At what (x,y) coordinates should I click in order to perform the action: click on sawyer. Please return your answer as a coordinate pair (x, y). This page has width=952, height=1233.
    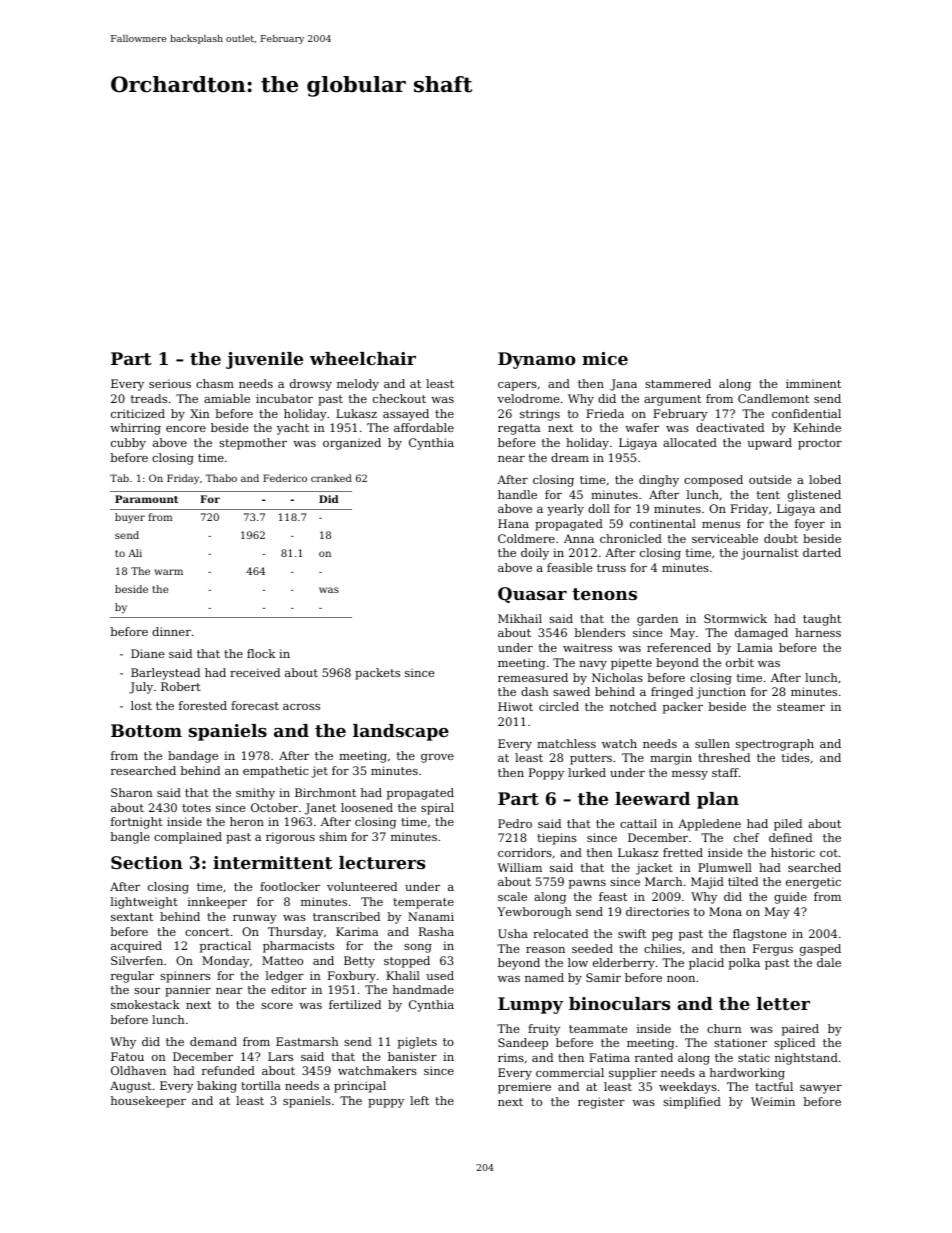
    Looking at the image, I should click on (821, 1089).
